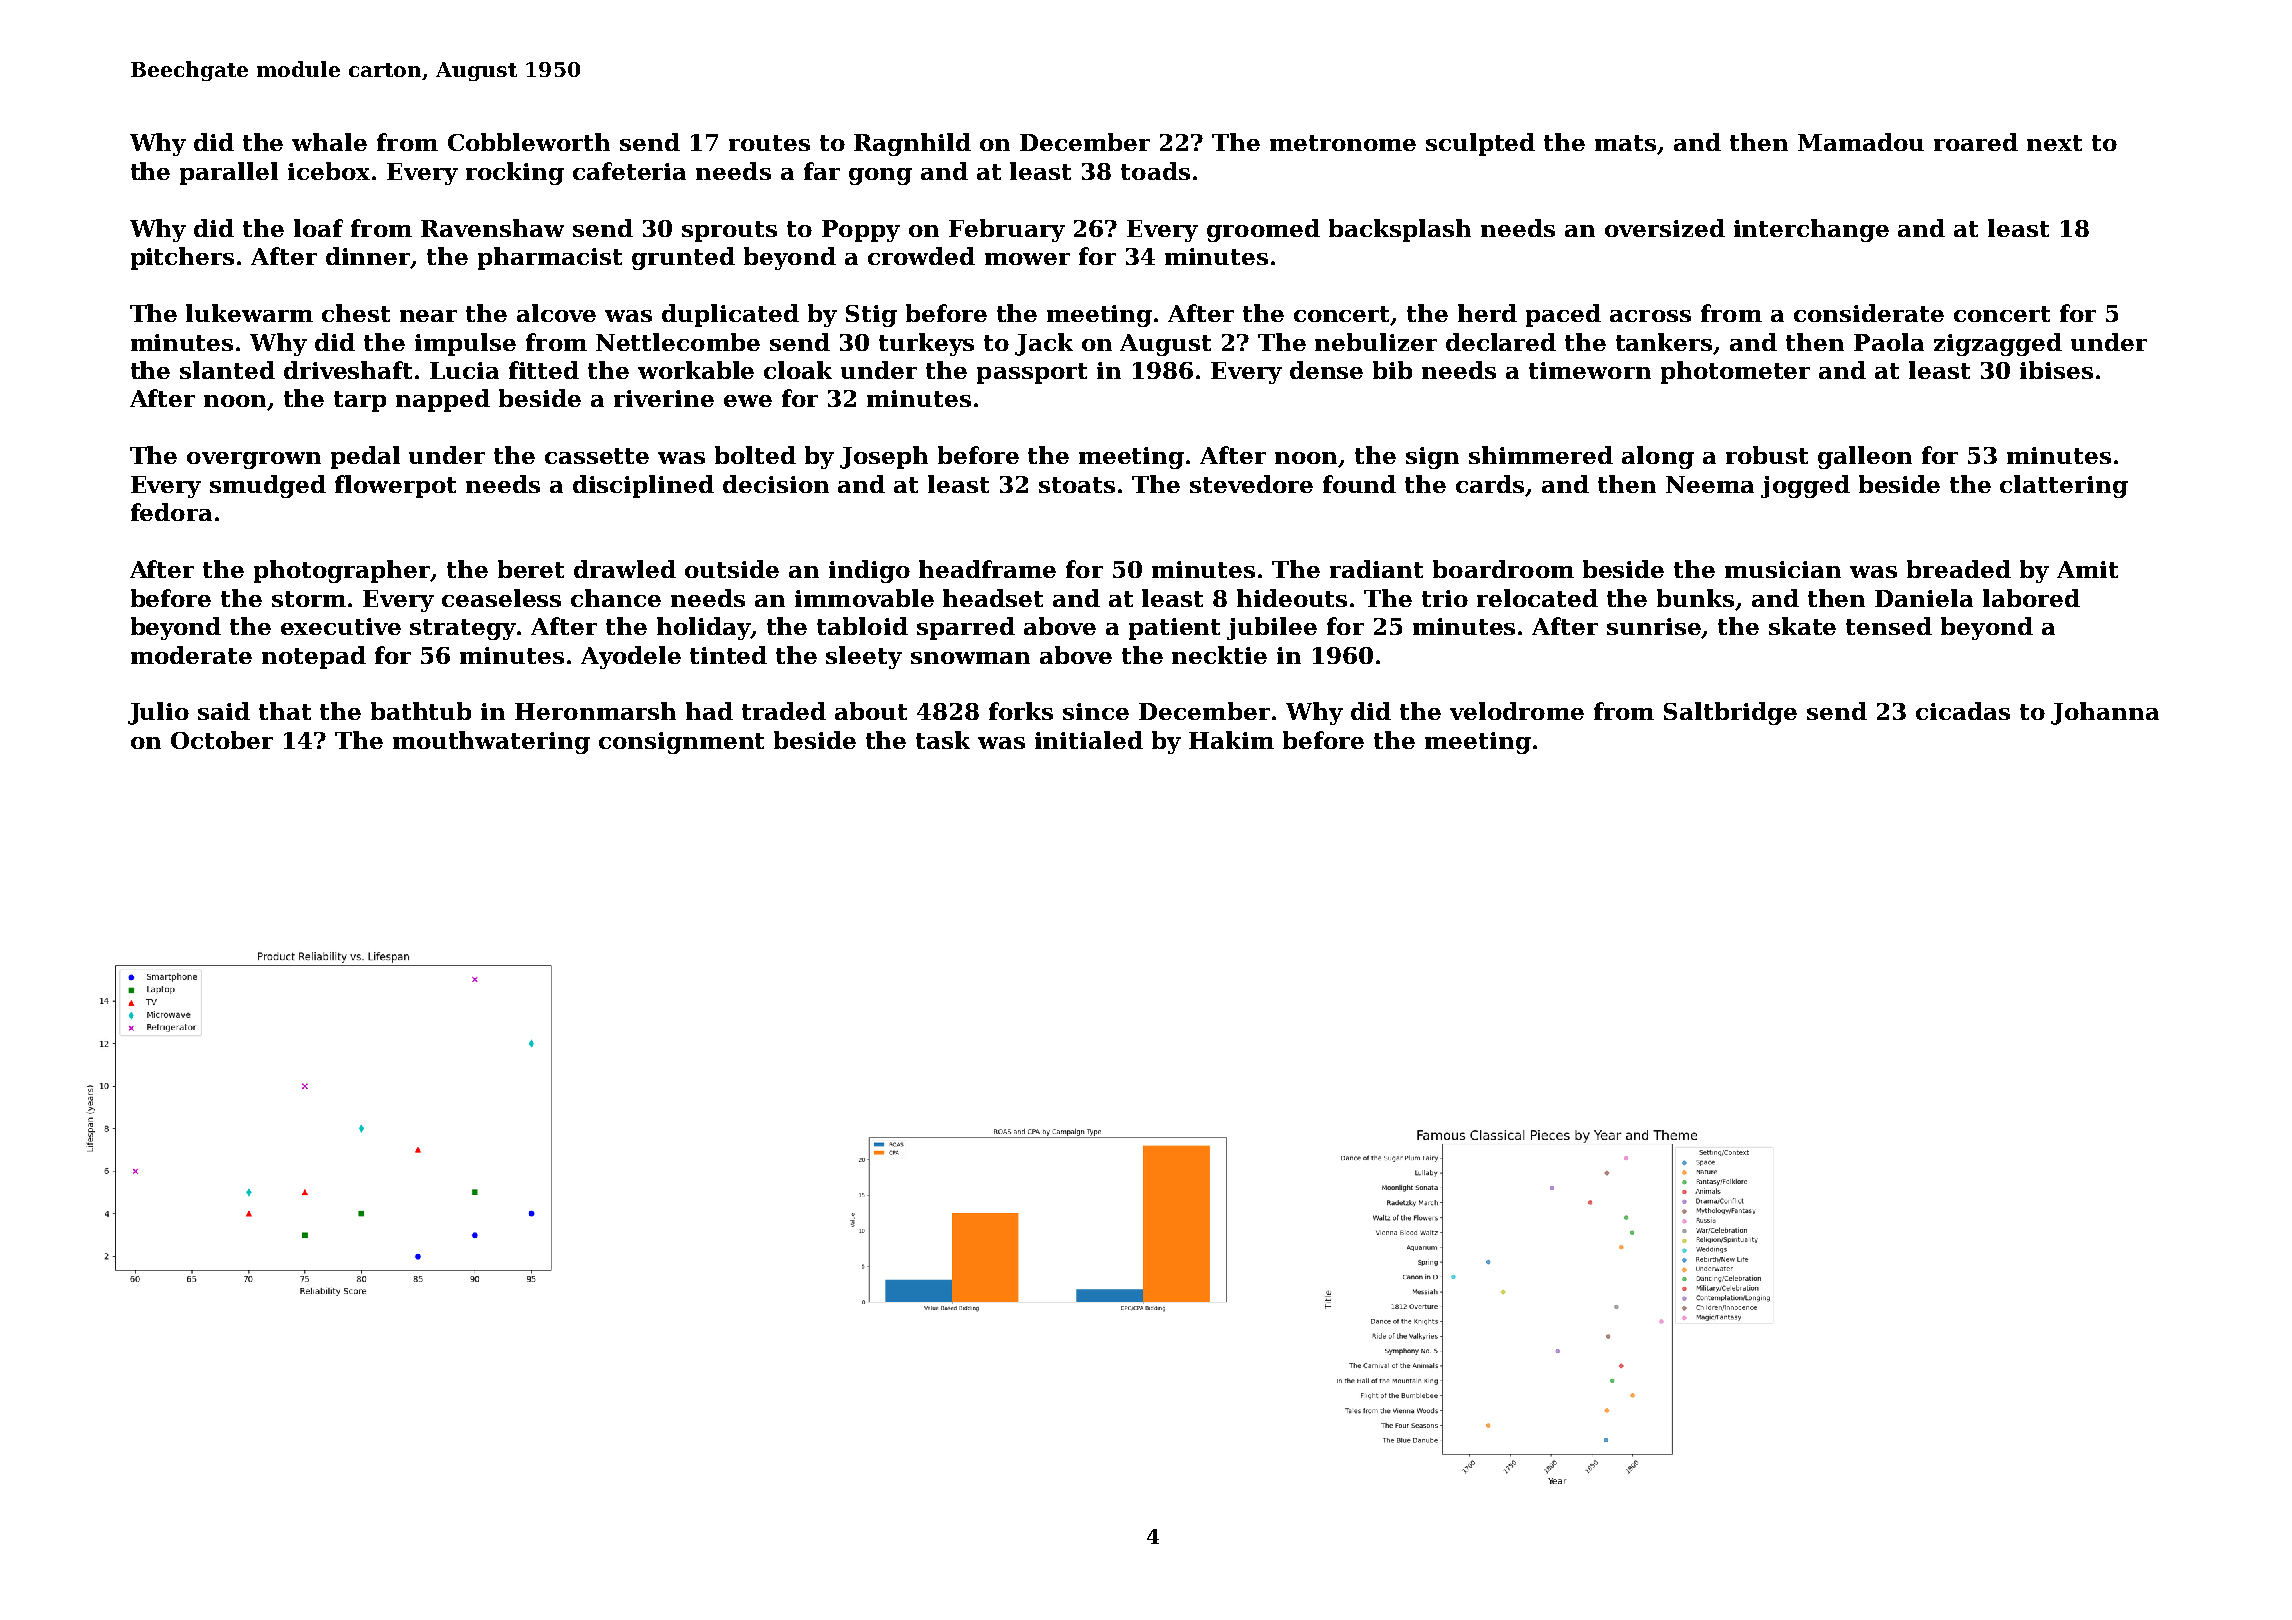 Image resolution: width=2292 pixels, height=1620 pixels. I want to click on roared, so click(1976, 142).
